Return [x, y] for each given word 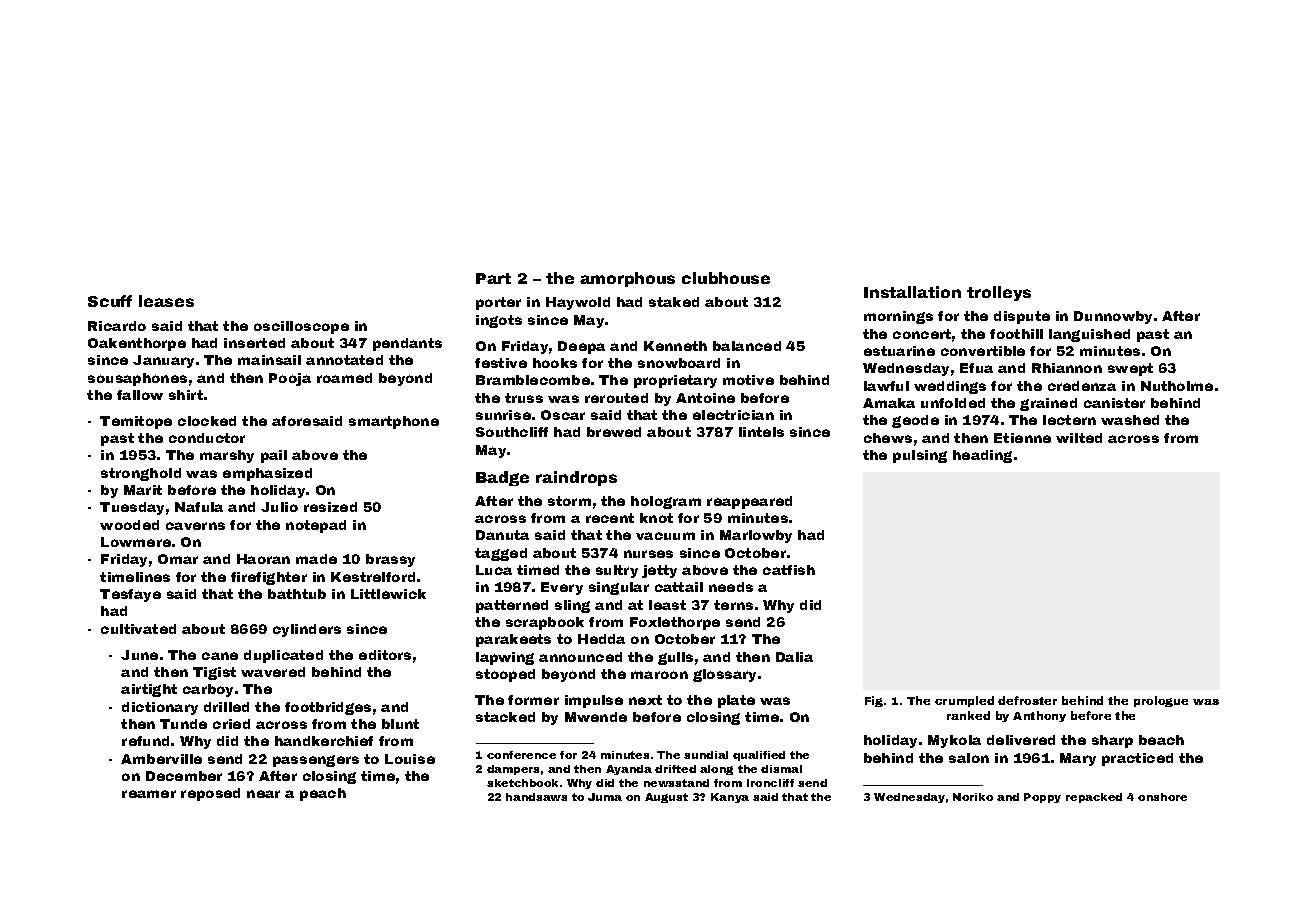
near [263, 794]
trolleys [999, 293]
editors [385, 655]
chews [888, 438]
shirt [186, 395]
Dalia [794, 657]
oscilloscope [301, 327]
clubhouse [726, 278]
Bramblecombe [533, 380]
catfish [789, 570]
